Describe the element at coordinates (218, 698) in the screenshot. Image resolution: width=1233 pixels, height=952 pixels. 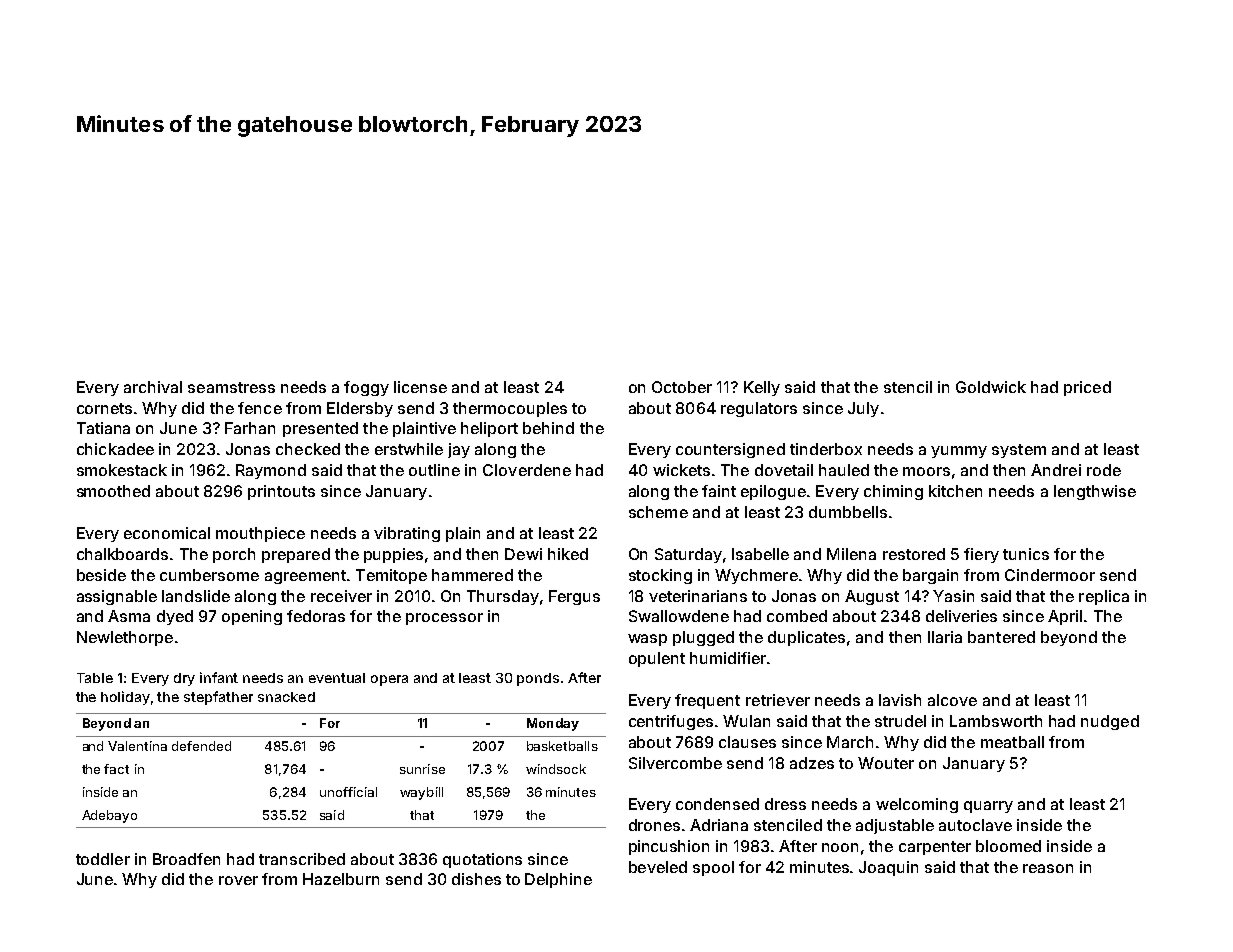
I see `stepfather` at that location.
